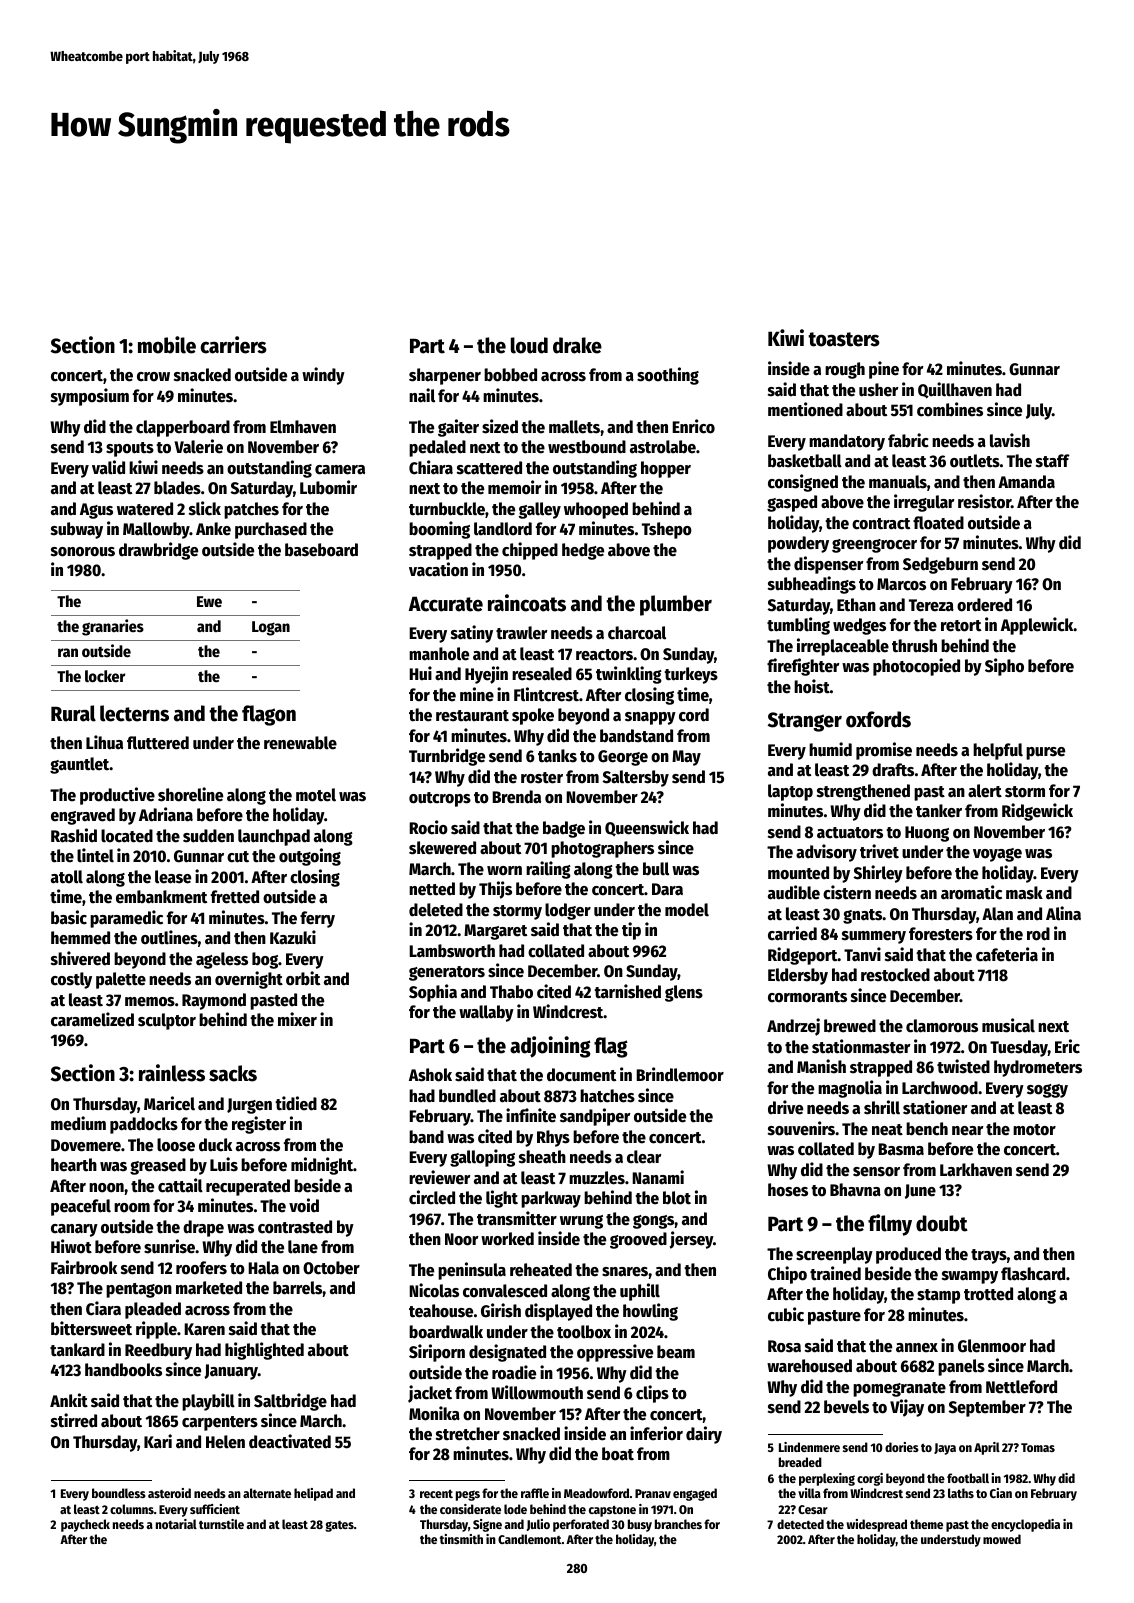 The image size is (1134, 1603). Describe the element at coordinates (884, 370) in the screenshot. I see `pine` at that location.
